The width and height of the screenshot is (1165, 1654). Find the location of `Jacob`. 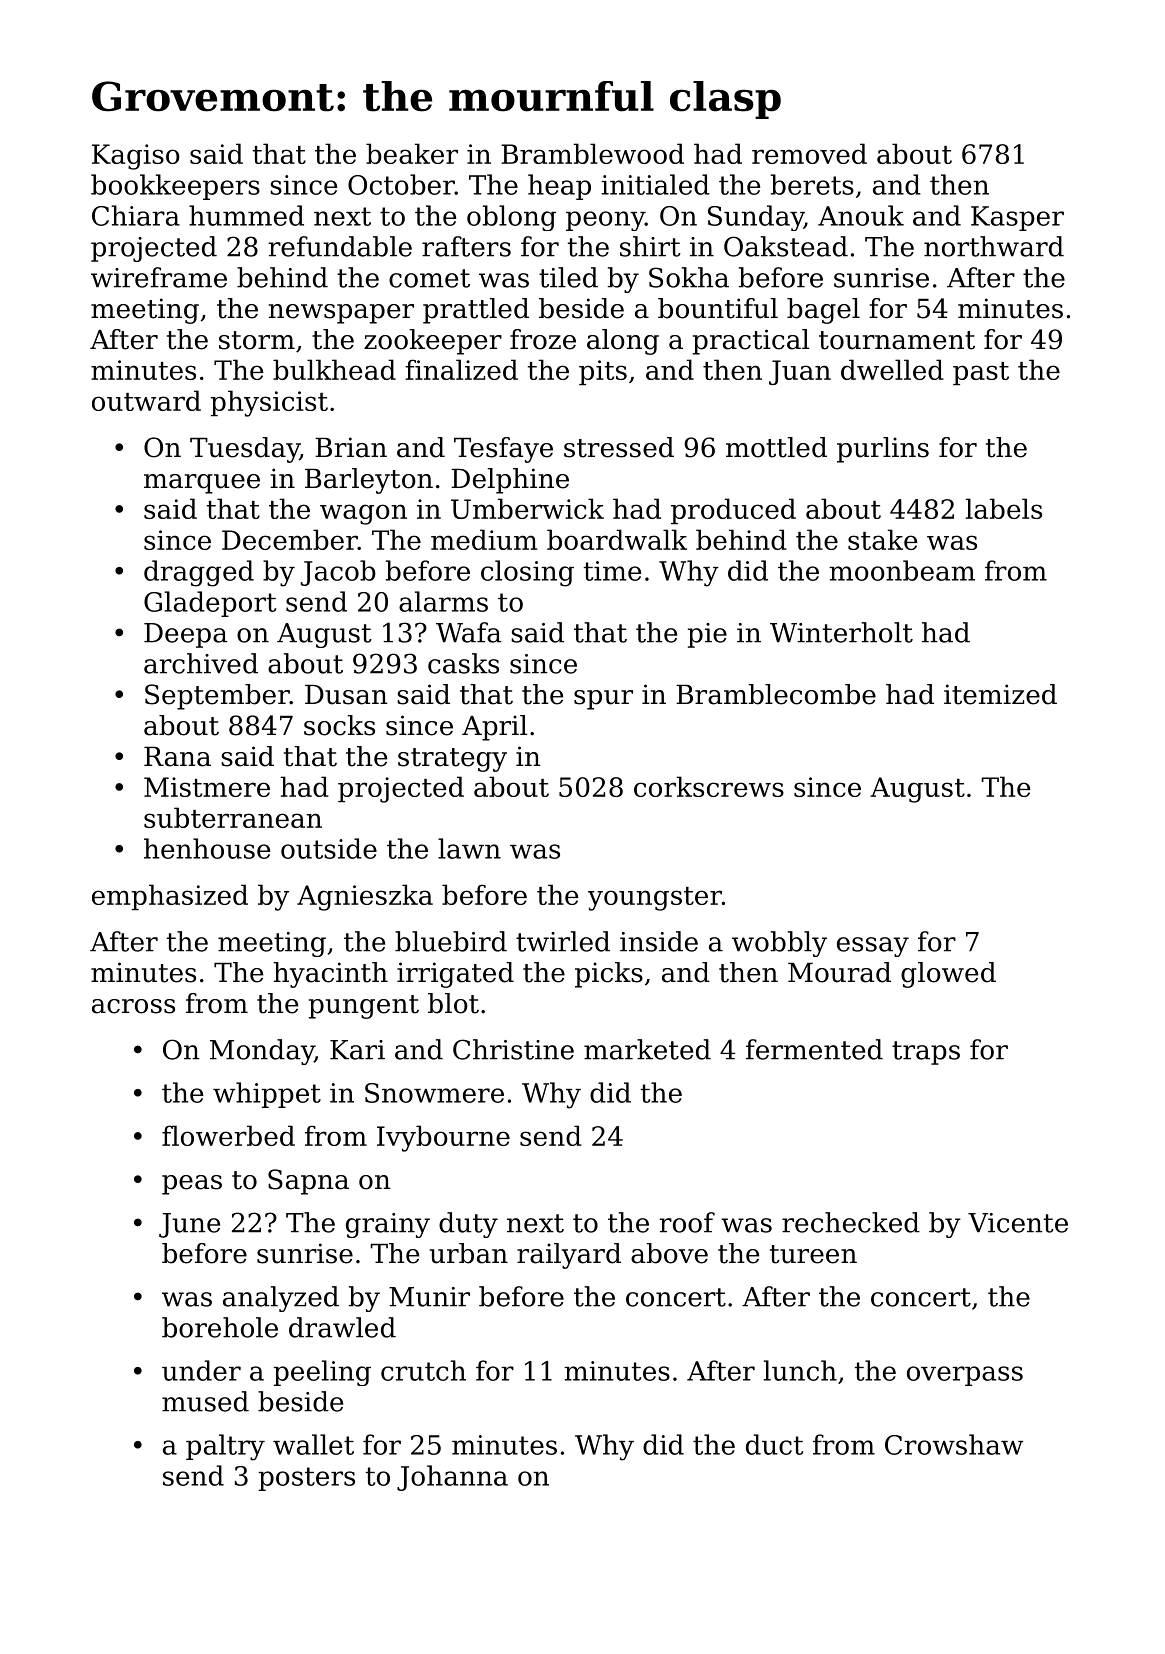

Jacob is located at coordinates (338, 573).
